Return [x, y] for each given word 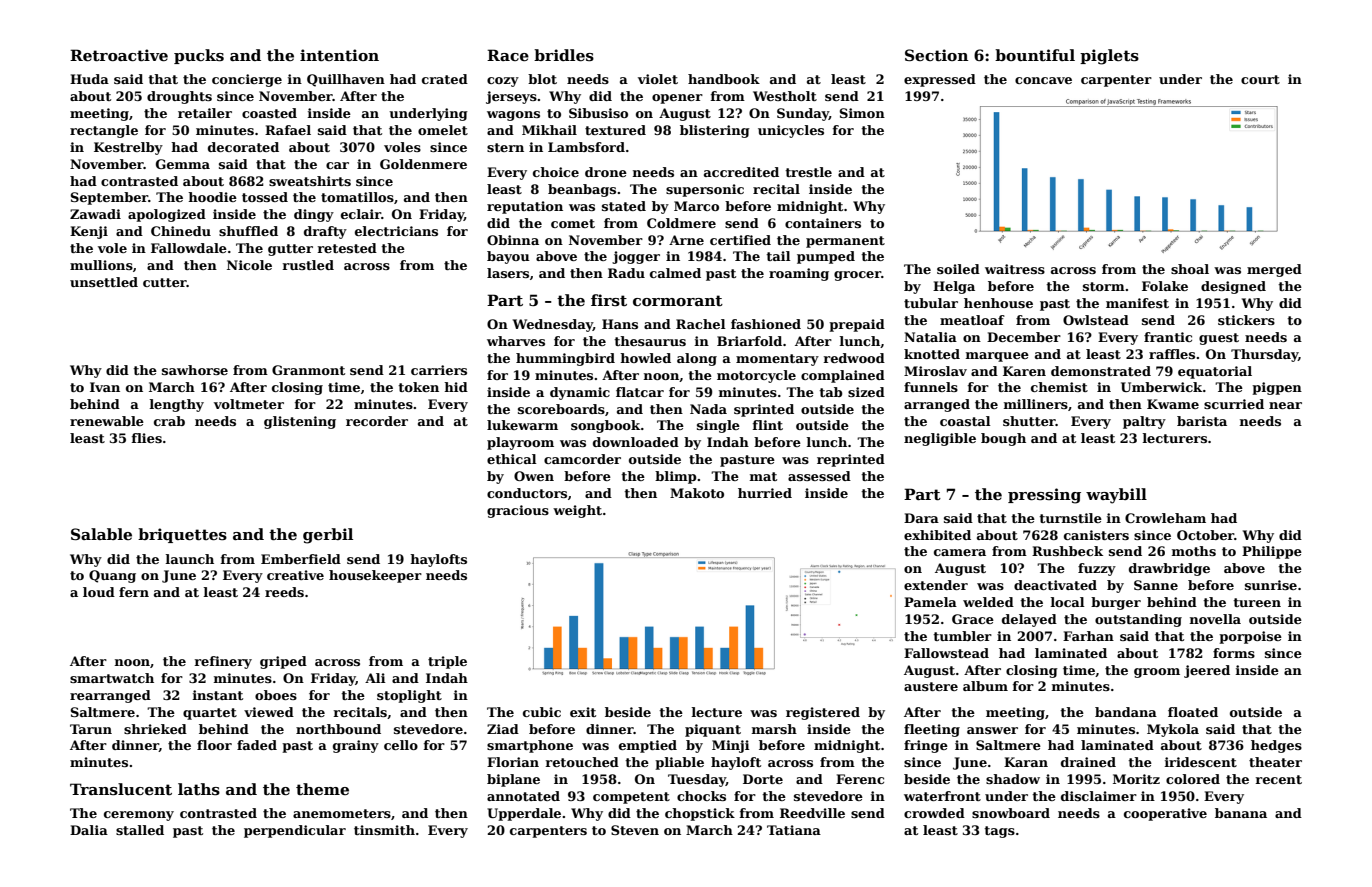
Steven [635, 830]
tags [999, 832]
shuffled [248, 231]
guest [1219, 339]
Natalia [930, 337]
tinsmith [384, 830]
